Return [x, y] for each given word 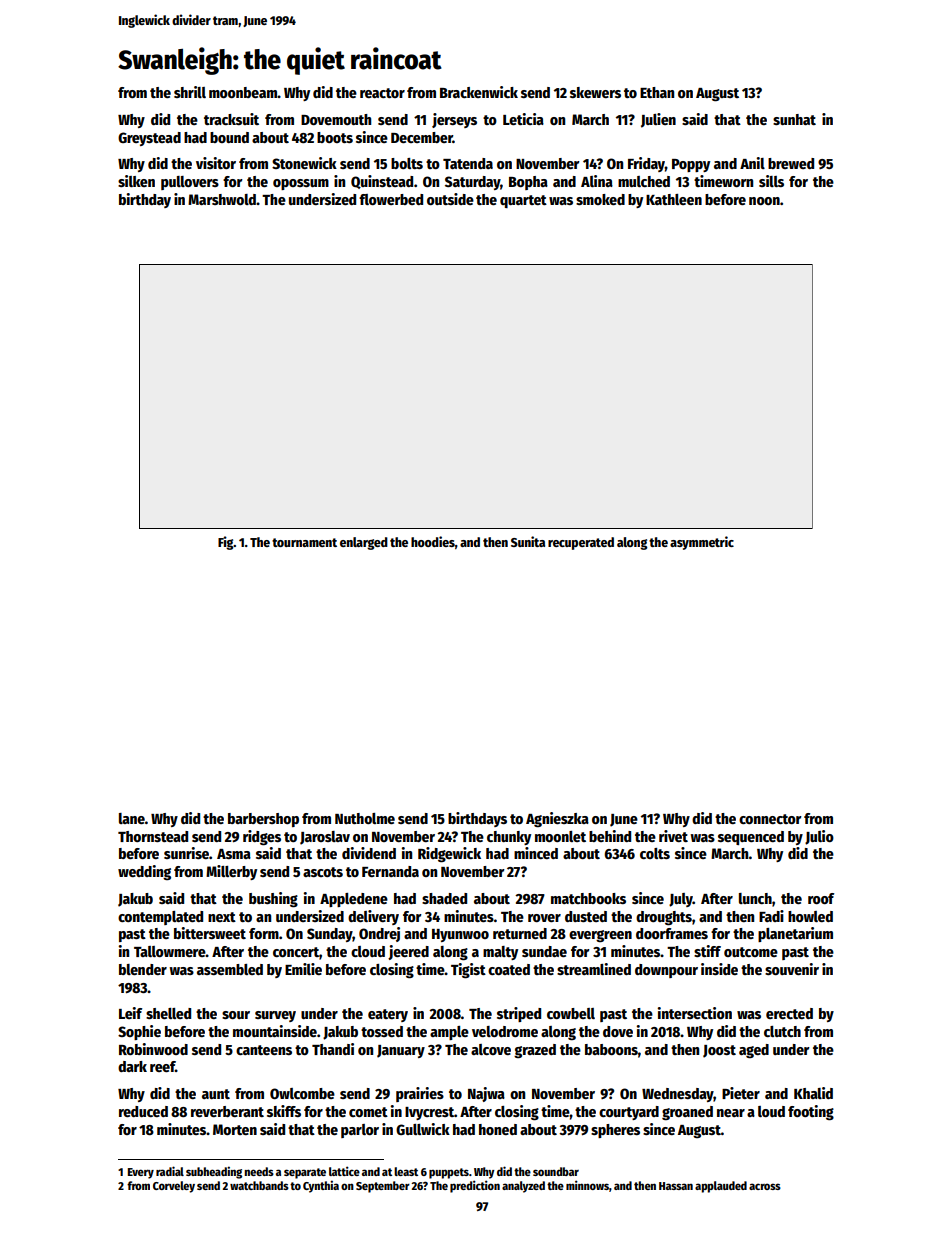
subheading [214, 1172]
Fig [226, 543]
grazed [535, 1051]
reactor [382, 93]
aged [754, 1051]
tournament [304, 542]
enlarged [364, 543]
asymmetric [702, 543]
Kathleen [674, 199]
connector [770, 819]
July [681, 900]
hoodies [433, 541]
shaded [444, 898]
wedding [144, 872]
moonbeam [243, 92]
